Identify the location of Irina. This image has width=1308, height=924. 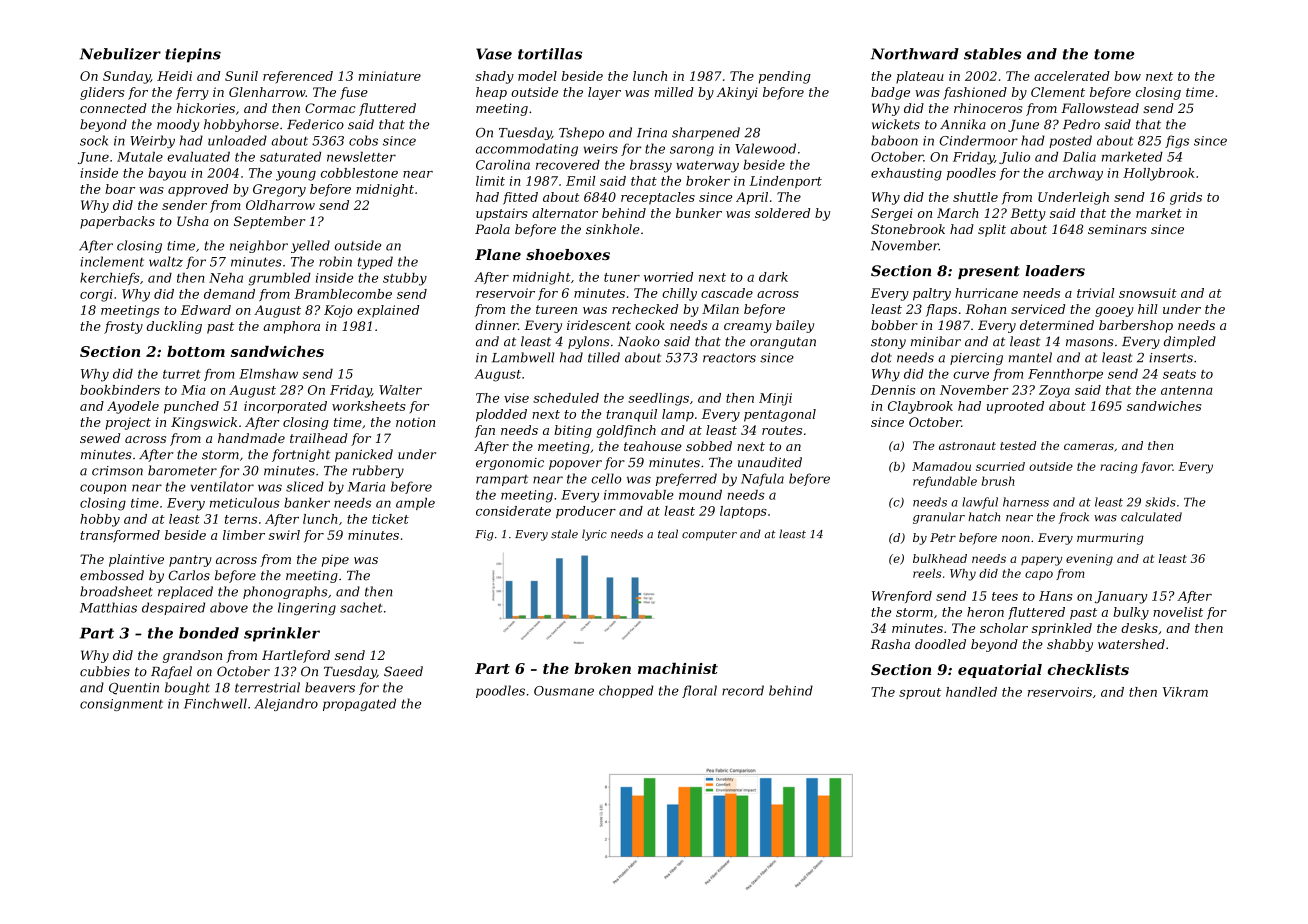
(652, 133).
